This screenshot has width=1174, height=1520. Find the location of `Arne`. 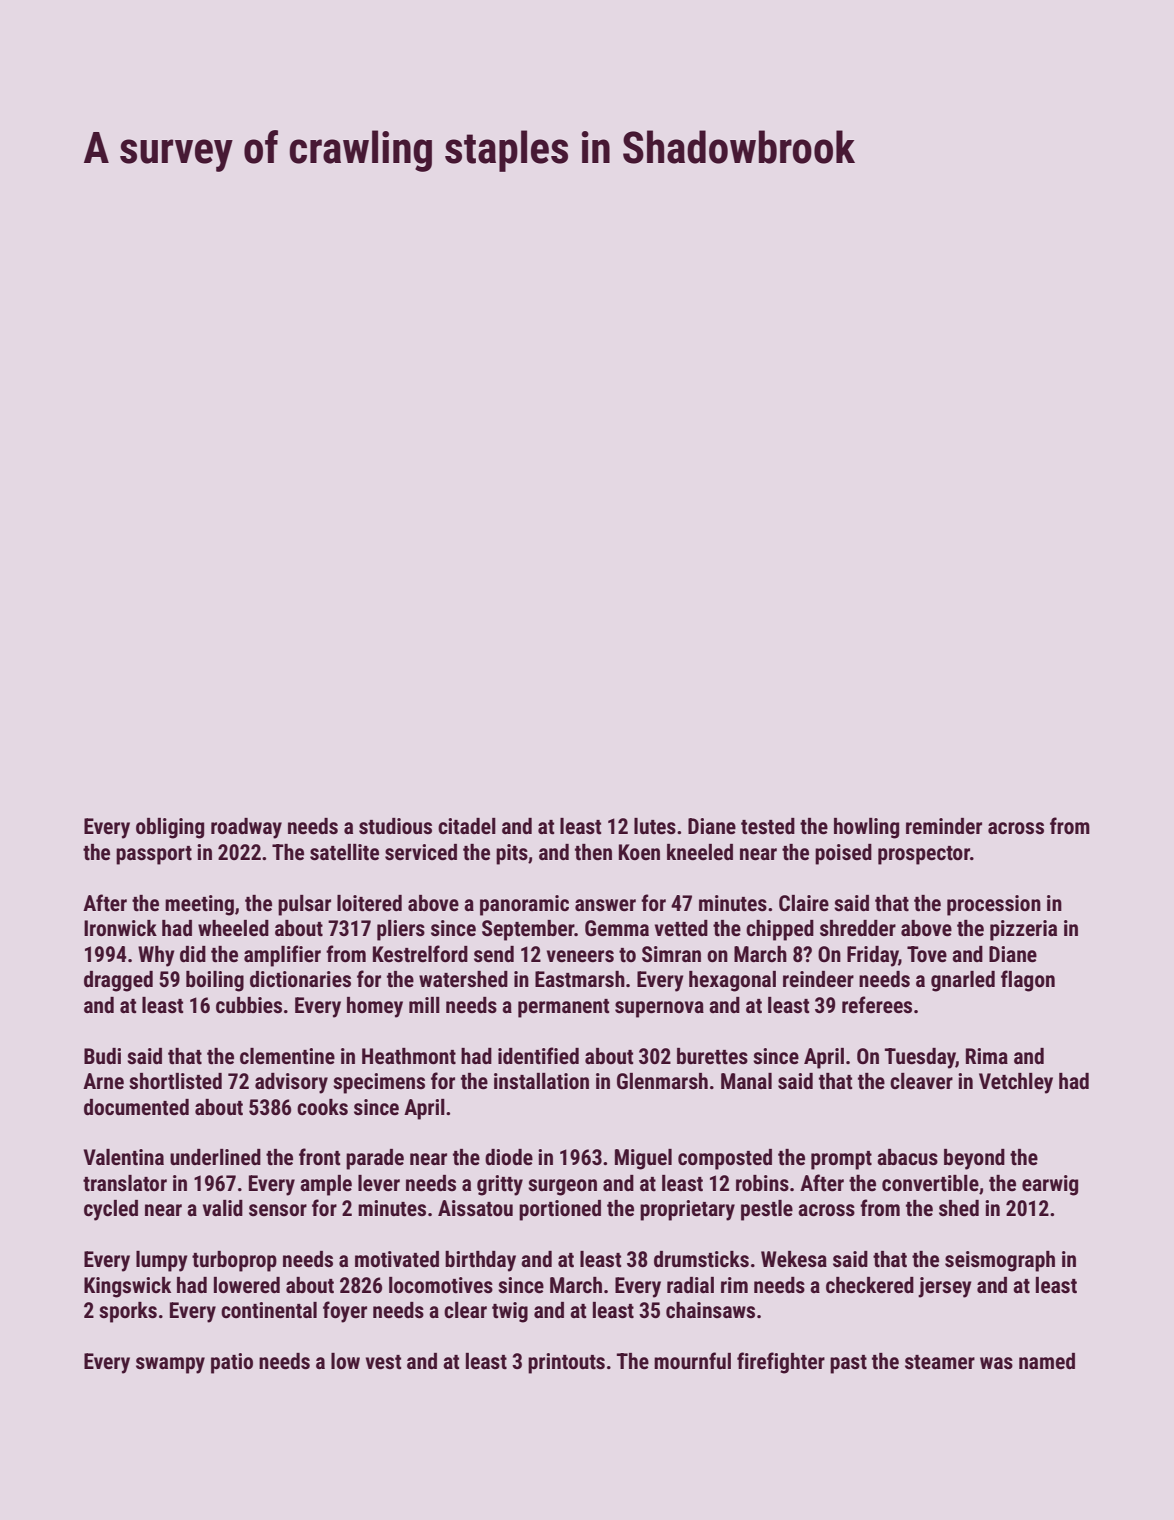

Arne is located at coordinates (103, 1081).
